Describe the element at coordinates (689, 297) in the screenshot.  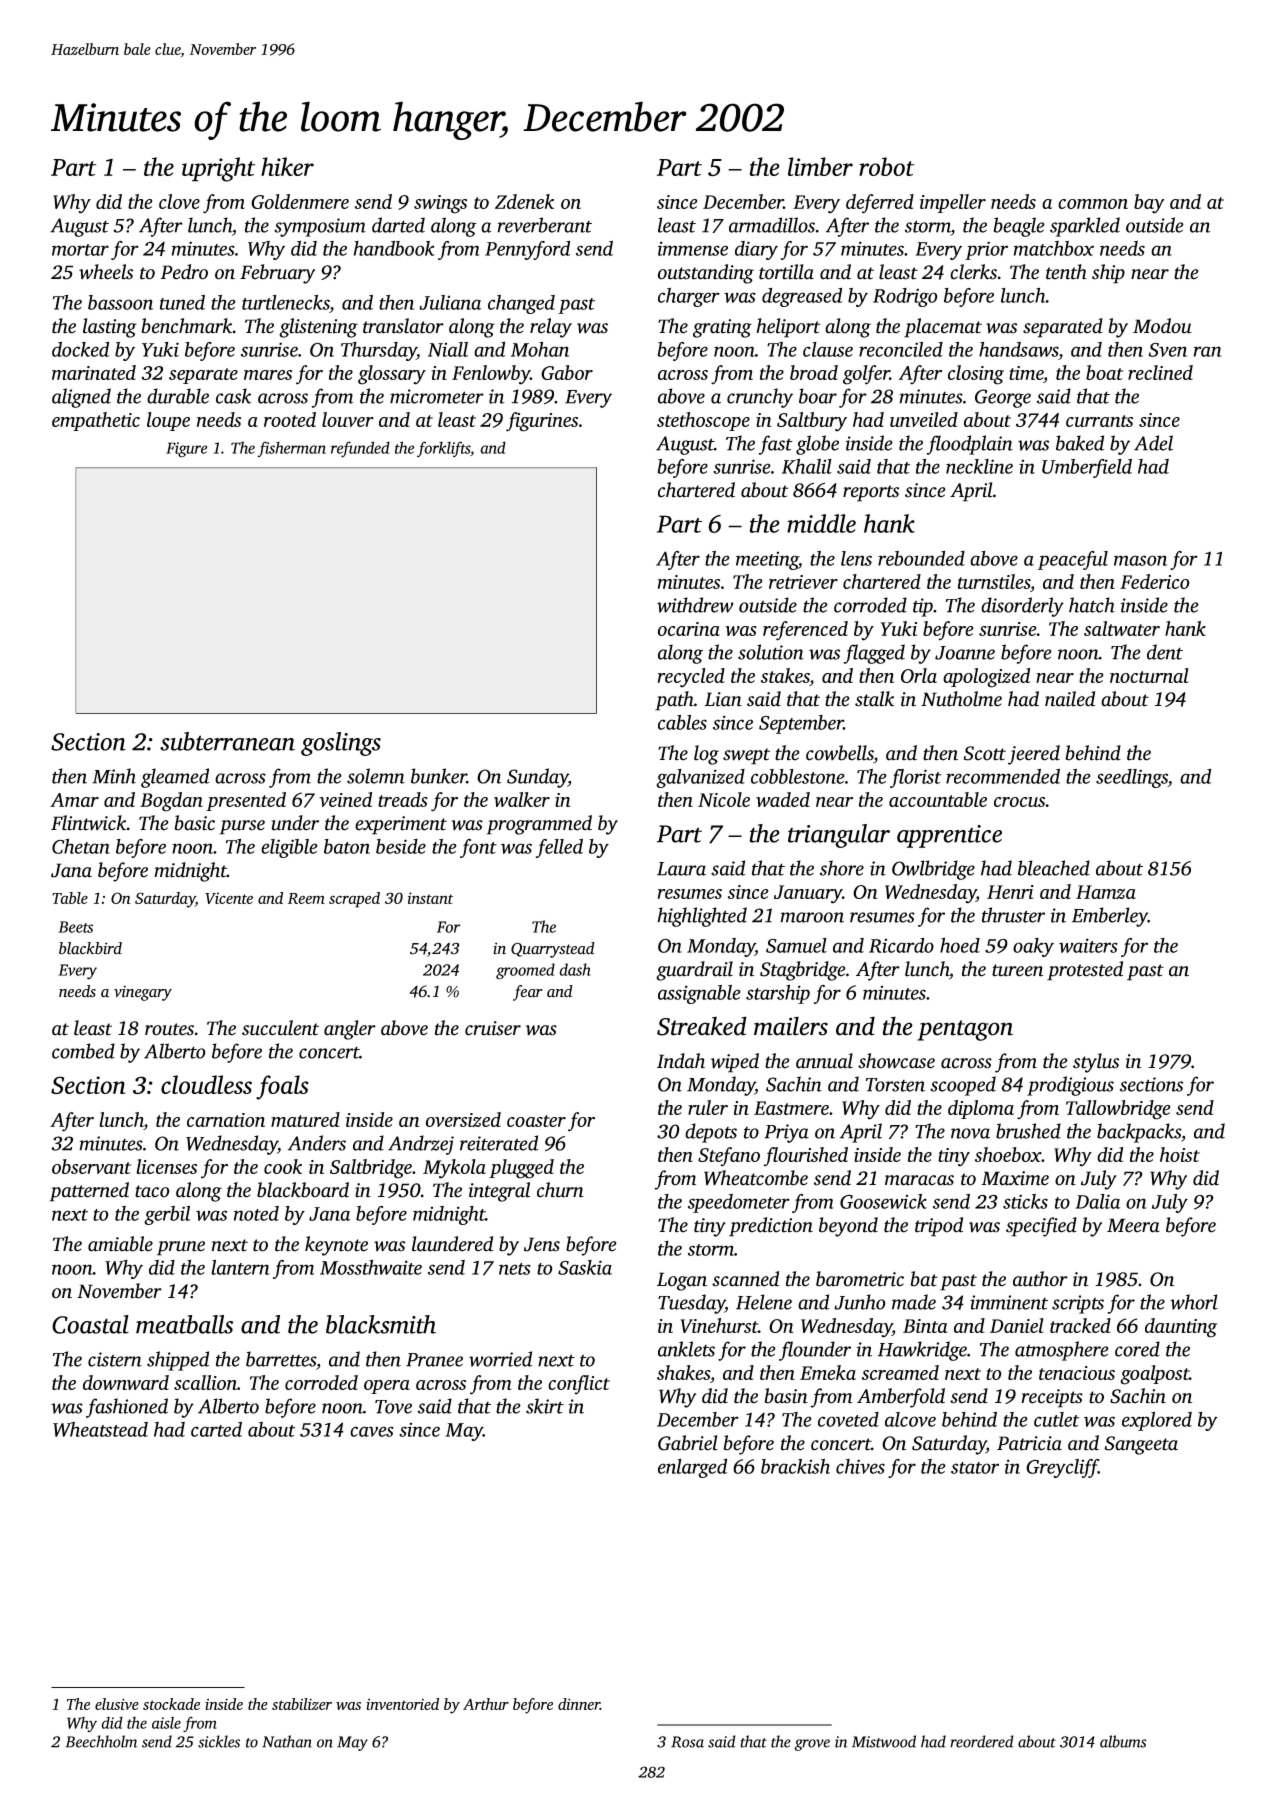
I see `charger` at that location.
